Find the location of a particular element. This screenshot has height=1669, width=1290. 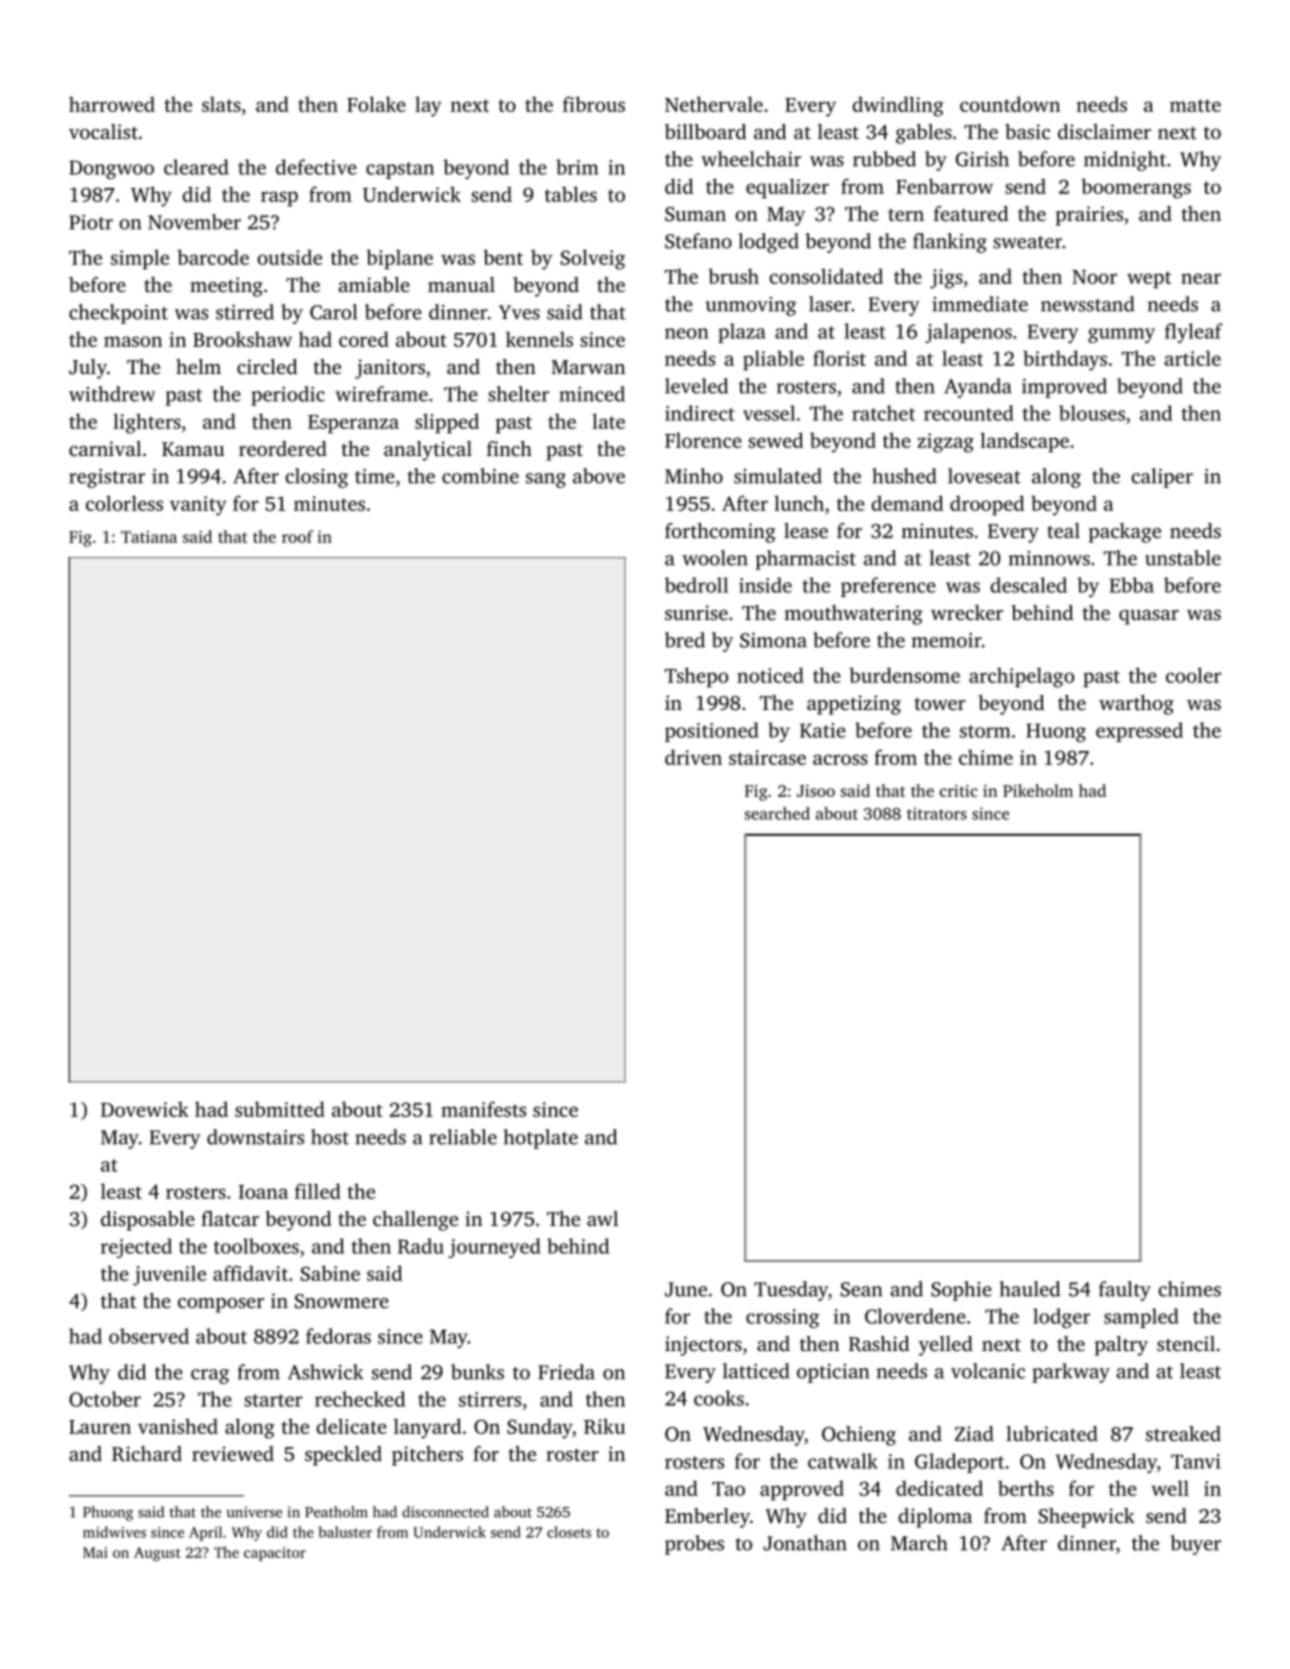

Esperanza is located at coordinates (353, 424).
